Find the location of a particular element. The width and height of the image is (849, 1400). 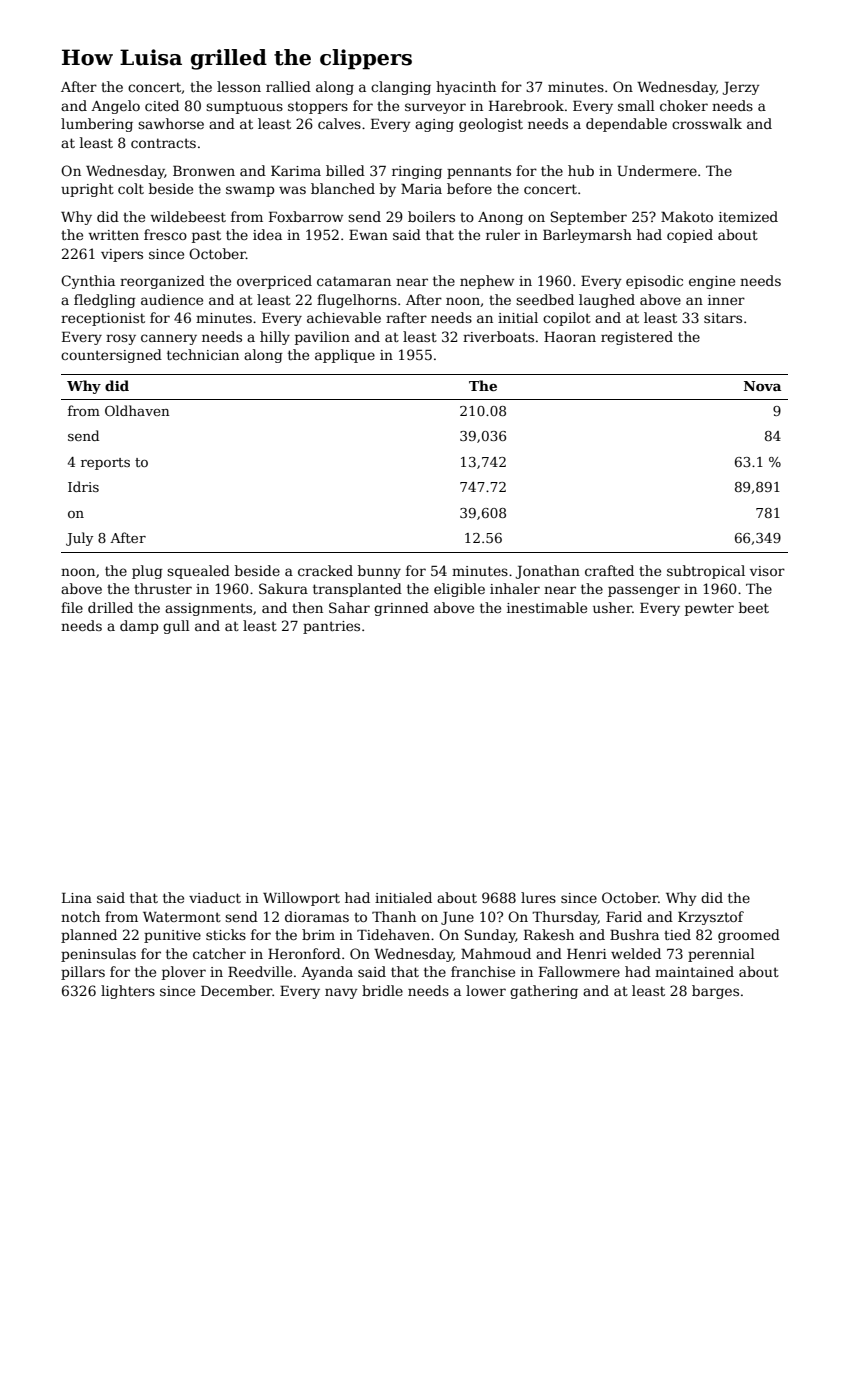

September is located at coordinates (589, 218).
